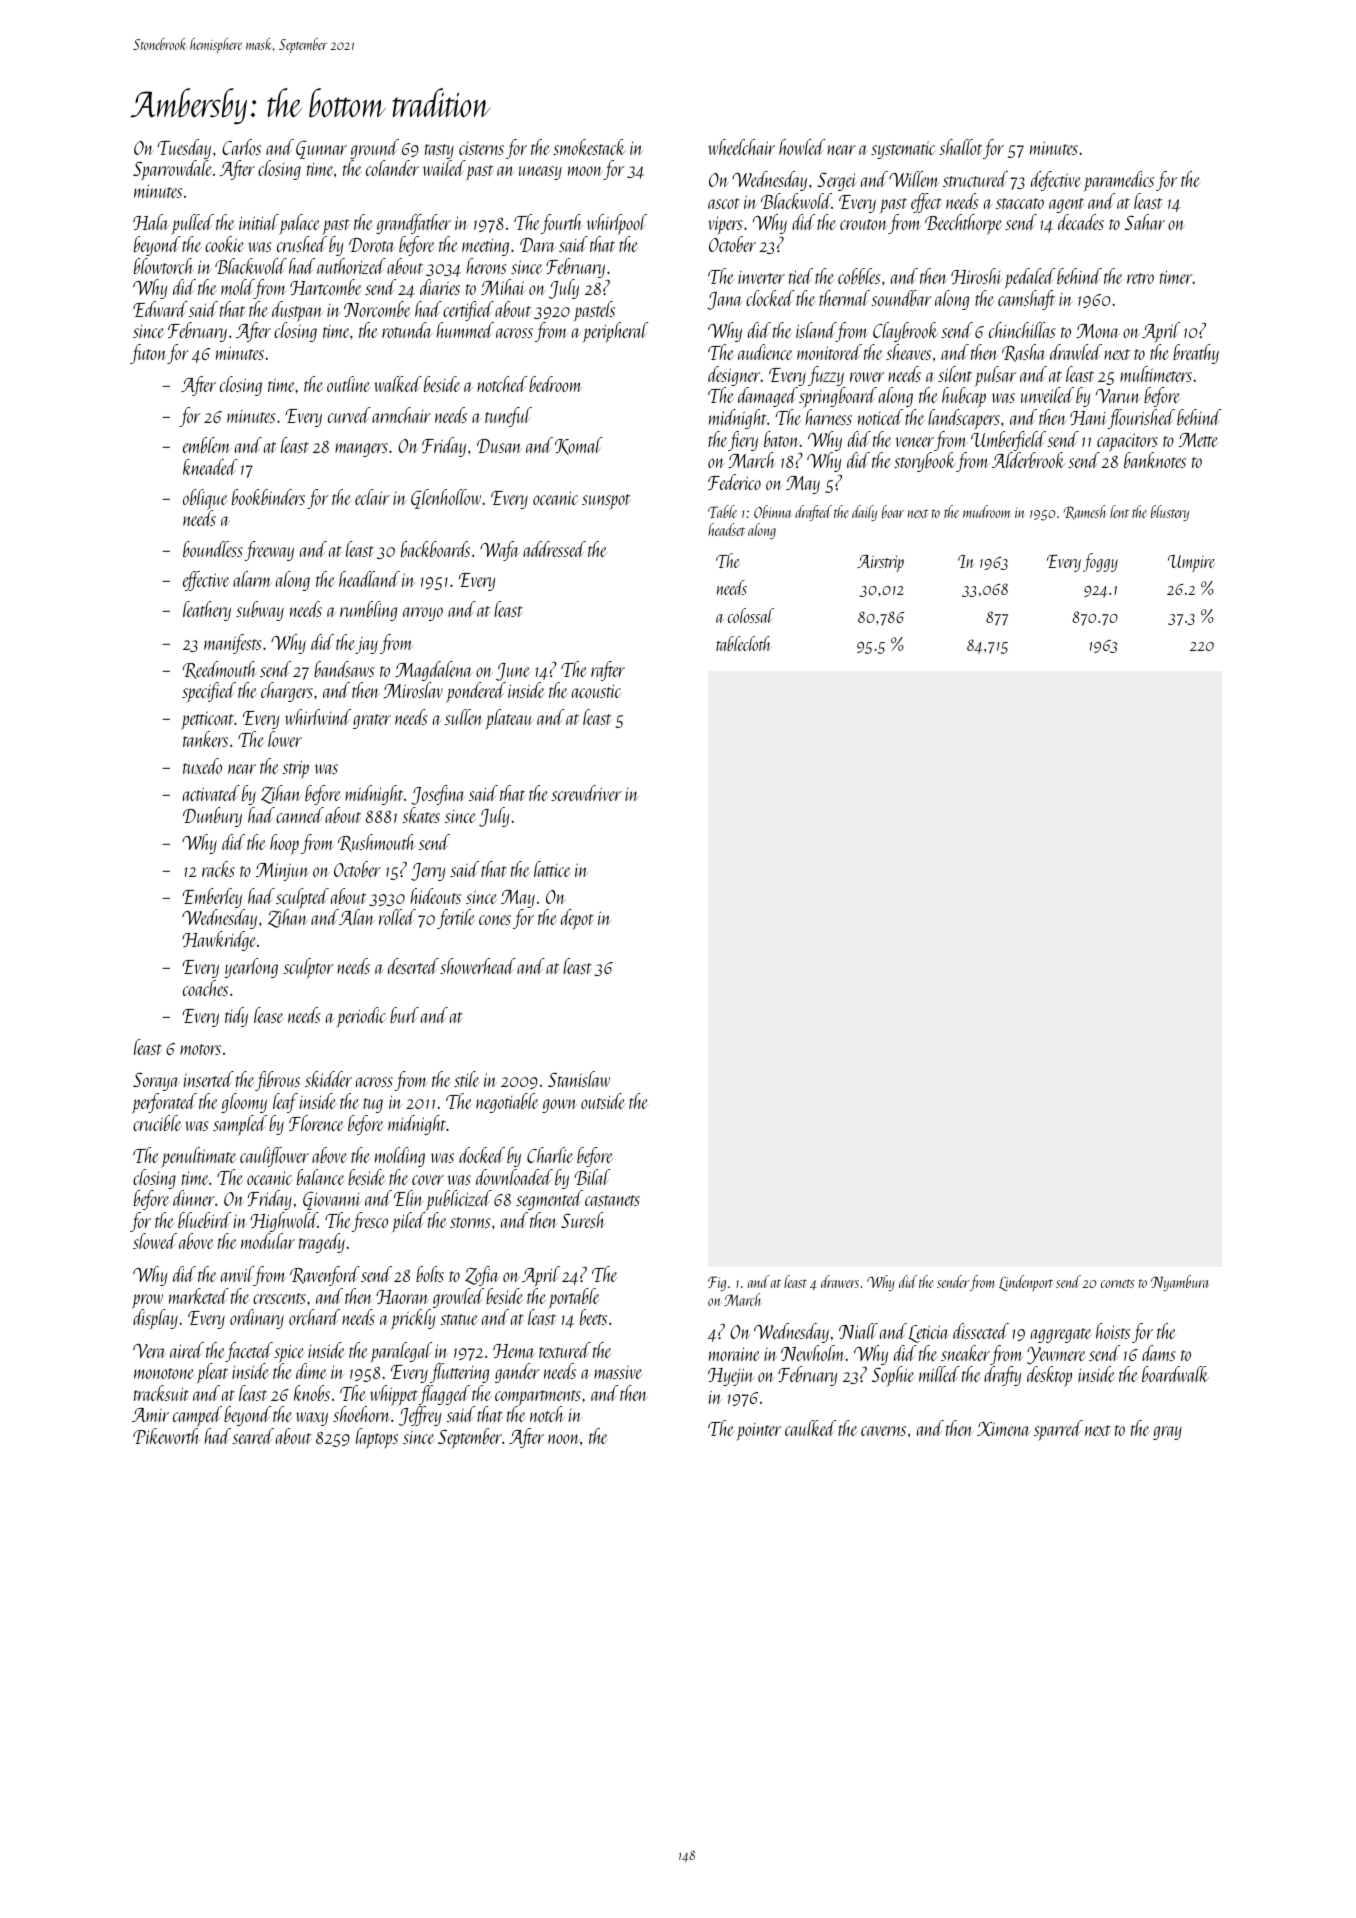  Describe the element at coordinates (282, 872) in the screenshot. I see `Minjun` at that location.
